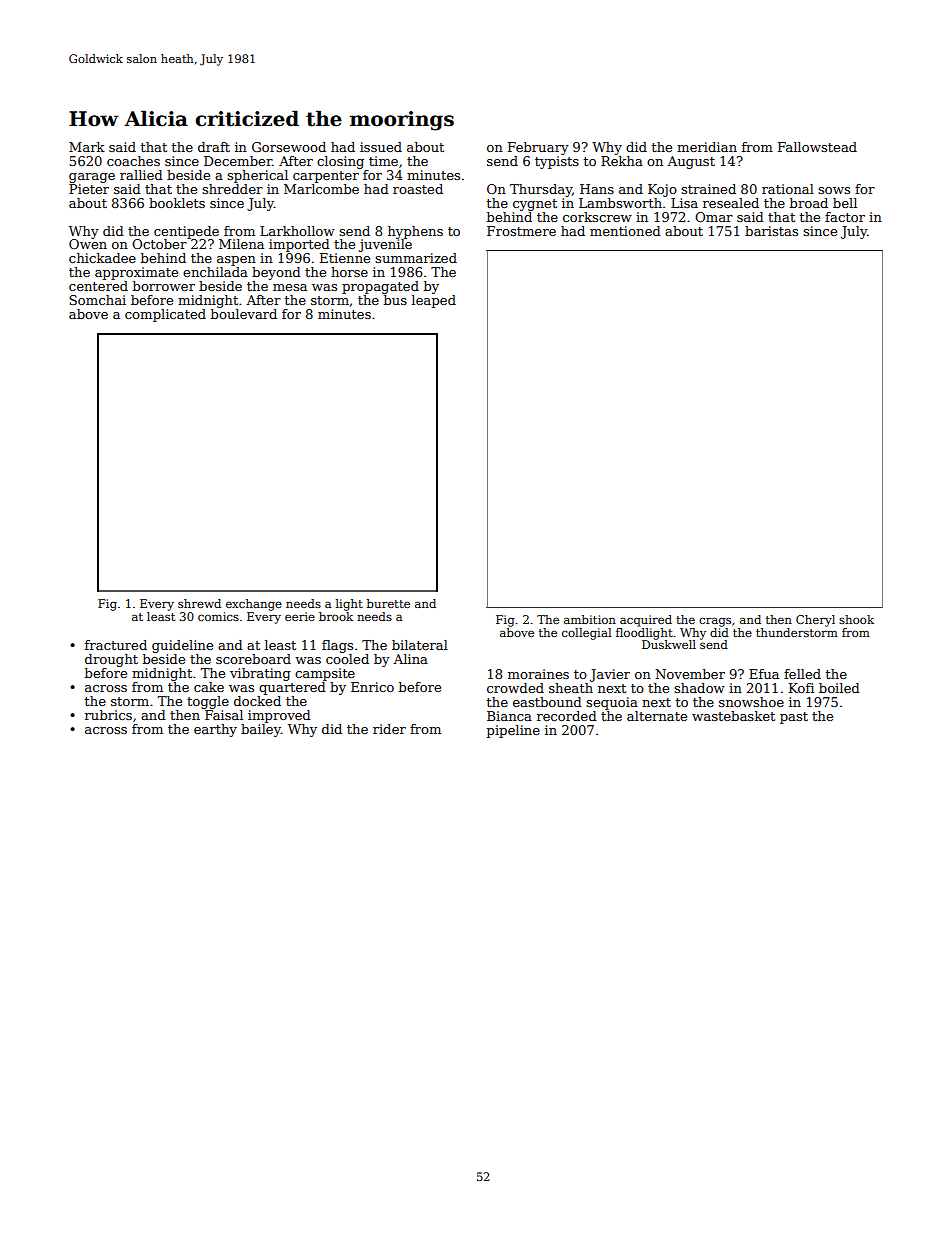 This screenshot has width=952, height=1233. Describe the element at coordinates (815, 621) in the screenshot. I see `Cheryl` at that location.
